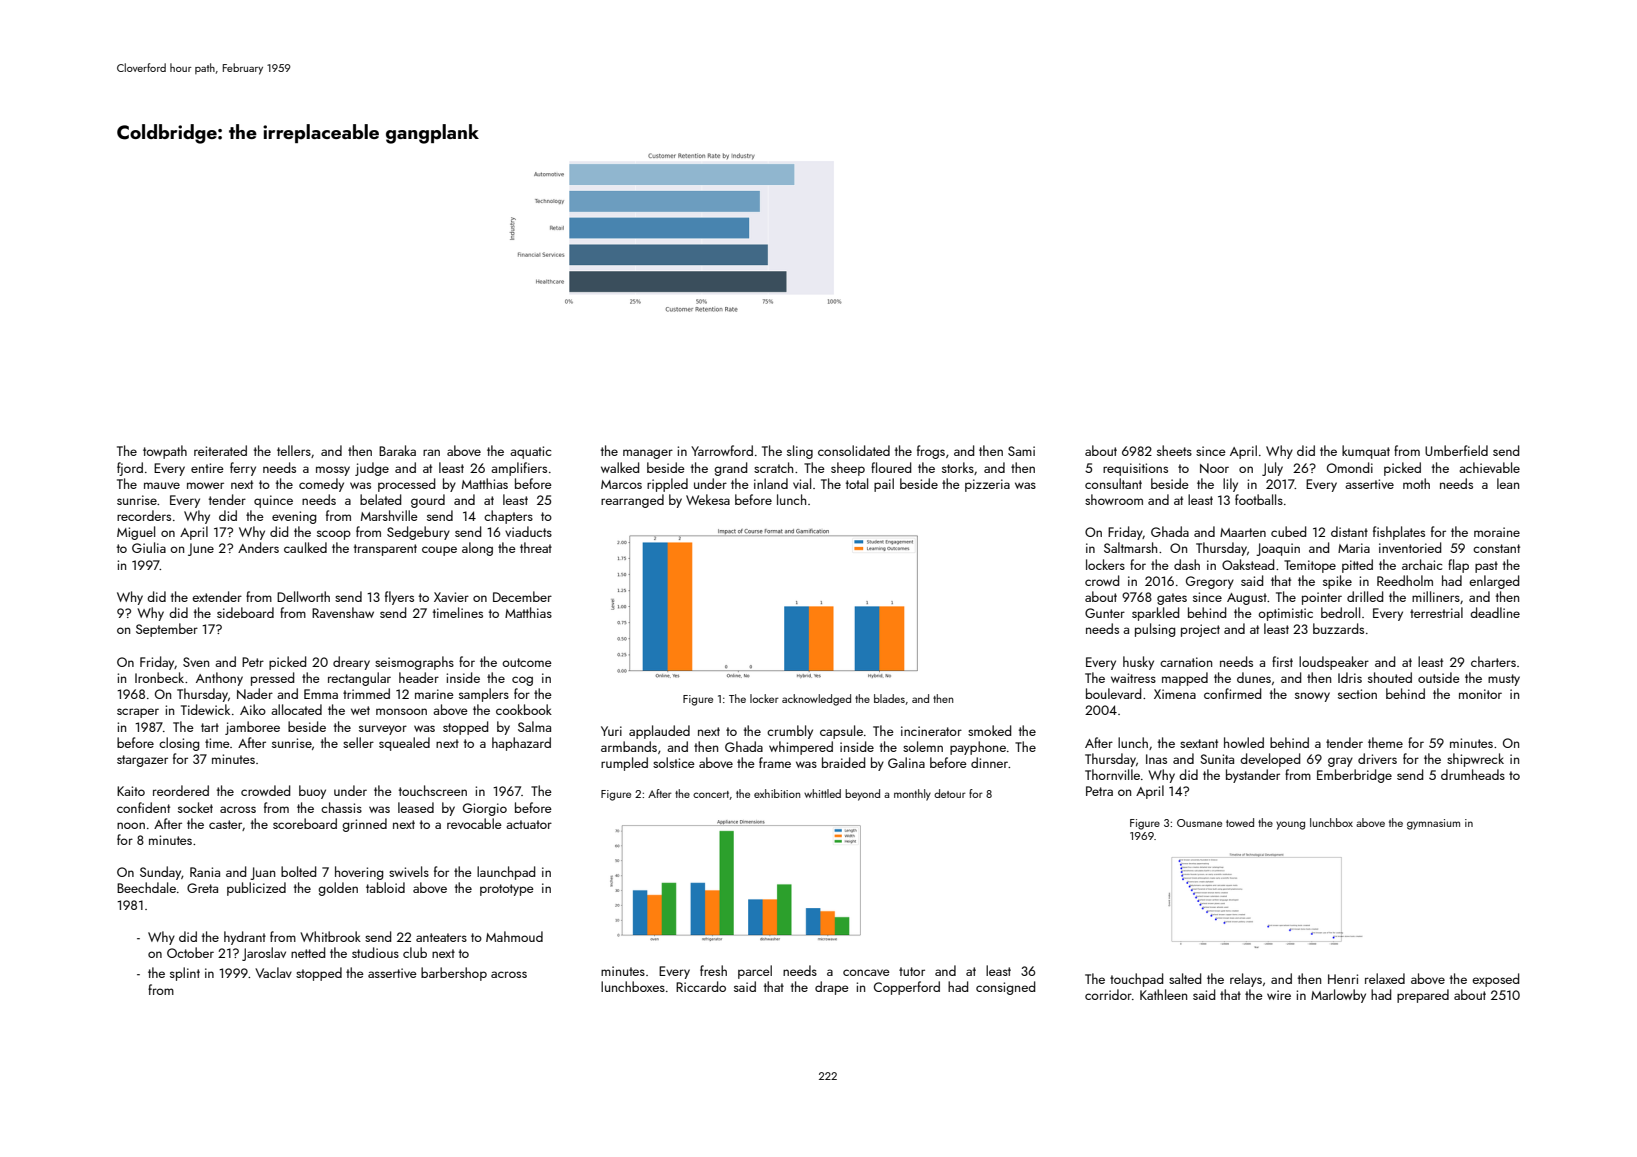  Describe the element at coordinates (1105, 613) in the screenshot. I see `Gunter` at that location.
